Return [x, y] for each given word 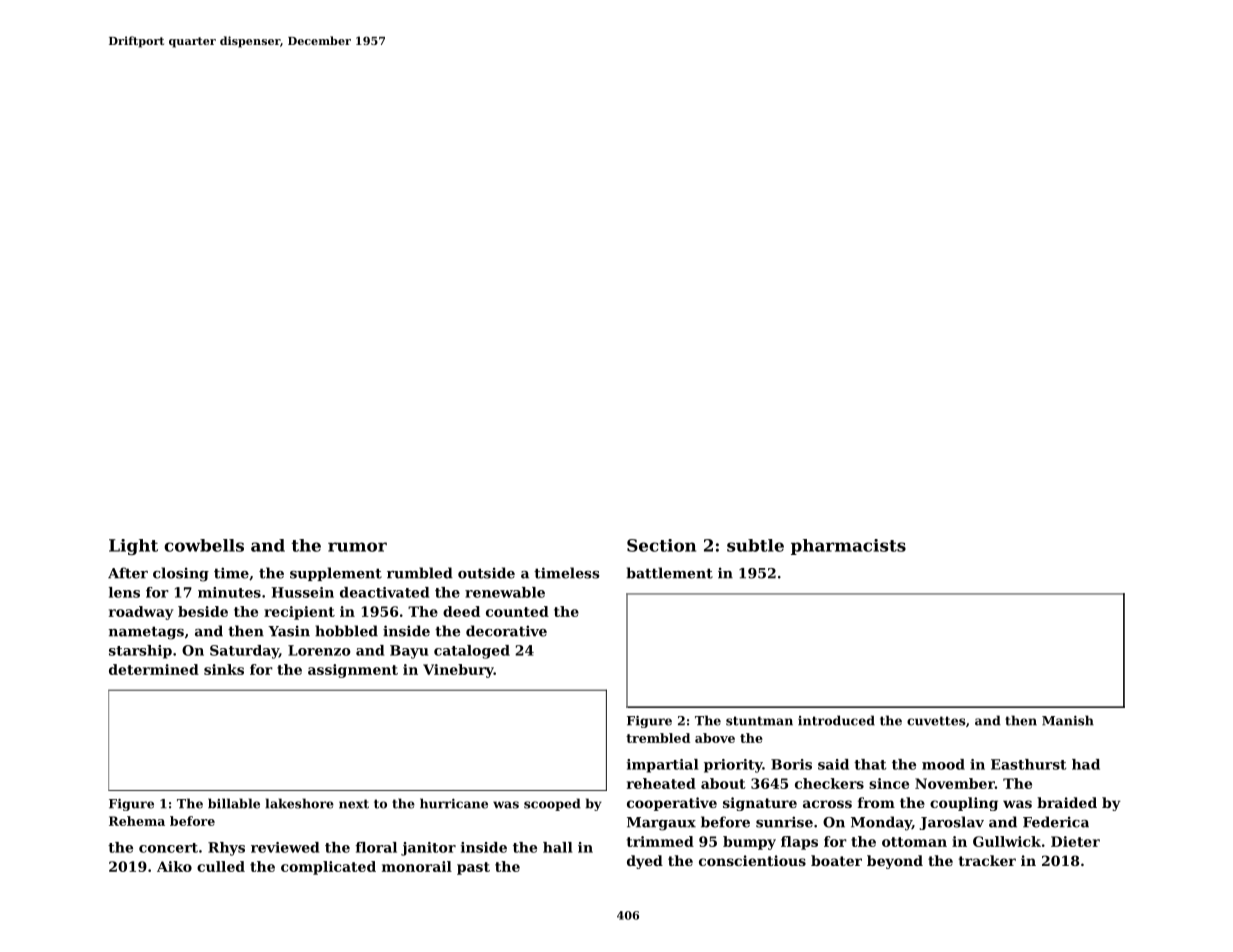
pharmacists [848, 547]
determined [154, 669]
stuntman [759, 721]
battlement [670, 573]
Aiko [174, 866]
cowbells [204, 545]
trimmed [660, 841]
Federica [1056, 822]
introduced [836, 720]
